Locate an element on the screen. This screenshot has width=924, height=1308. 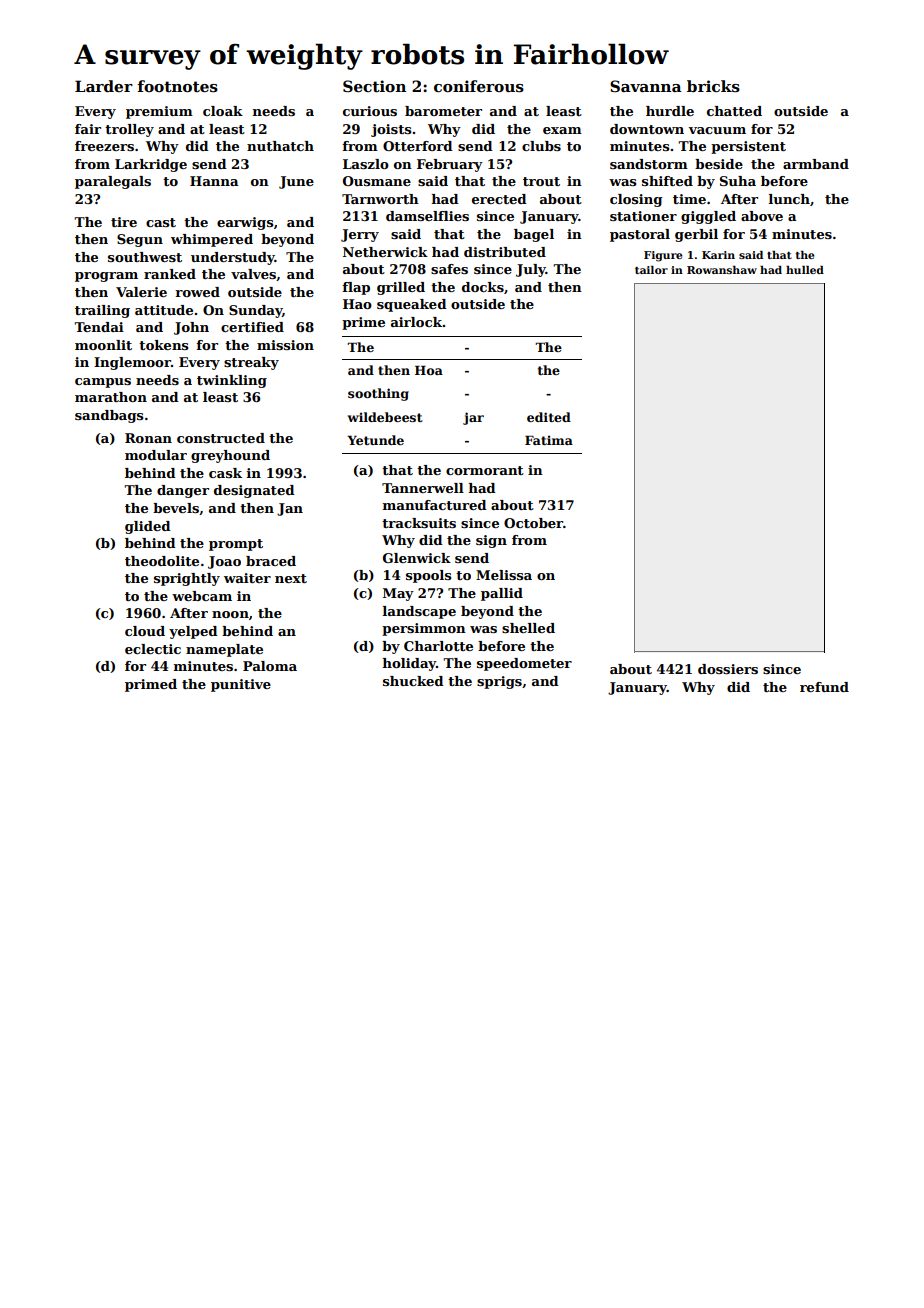
Section is located at coordinates (374, 86).
